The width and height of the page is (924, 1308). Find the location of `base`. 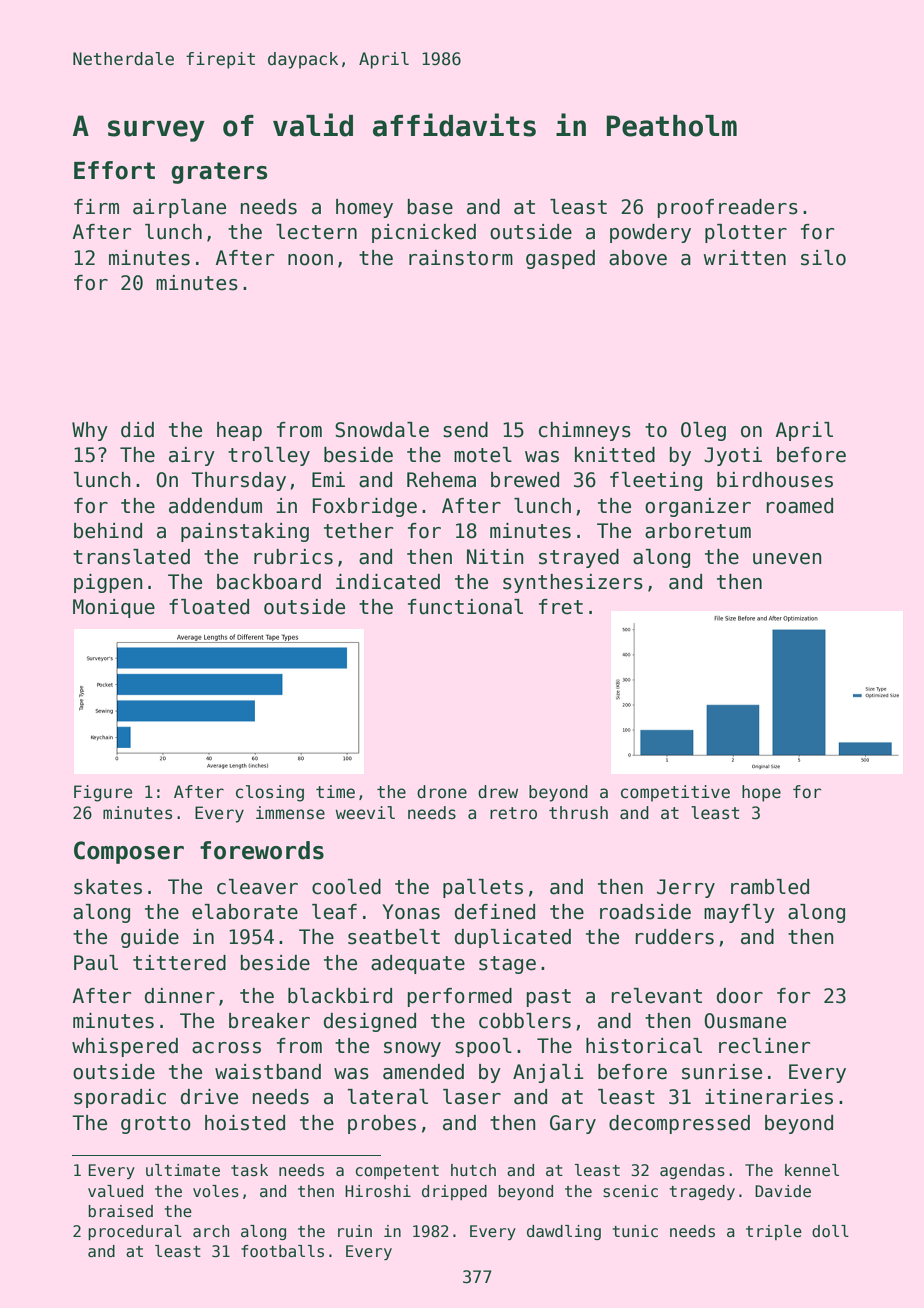

base is located at coordinates (430, 207).
